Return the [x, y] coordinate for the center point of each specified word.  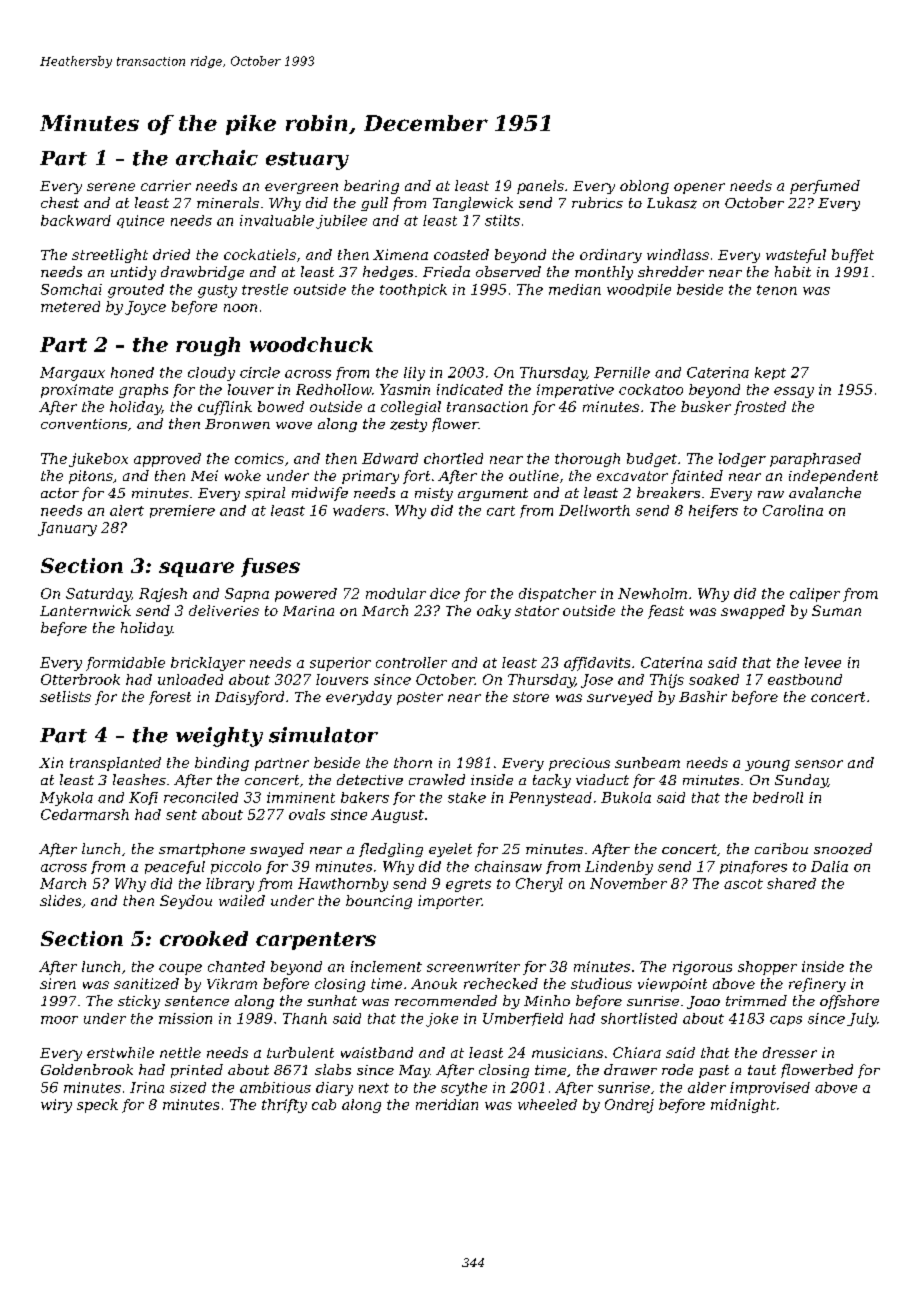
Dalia [829, 866]
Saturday [98, 595]
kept [770, 373]
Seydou [186, 902]
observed [508, 271]
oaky [494, 612]
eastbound [805, 679]
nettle [180, 1052]
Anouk [434, 983]
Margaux [72, 374]
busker [706, 406]
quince [140, 221]
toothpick [413, 290]
